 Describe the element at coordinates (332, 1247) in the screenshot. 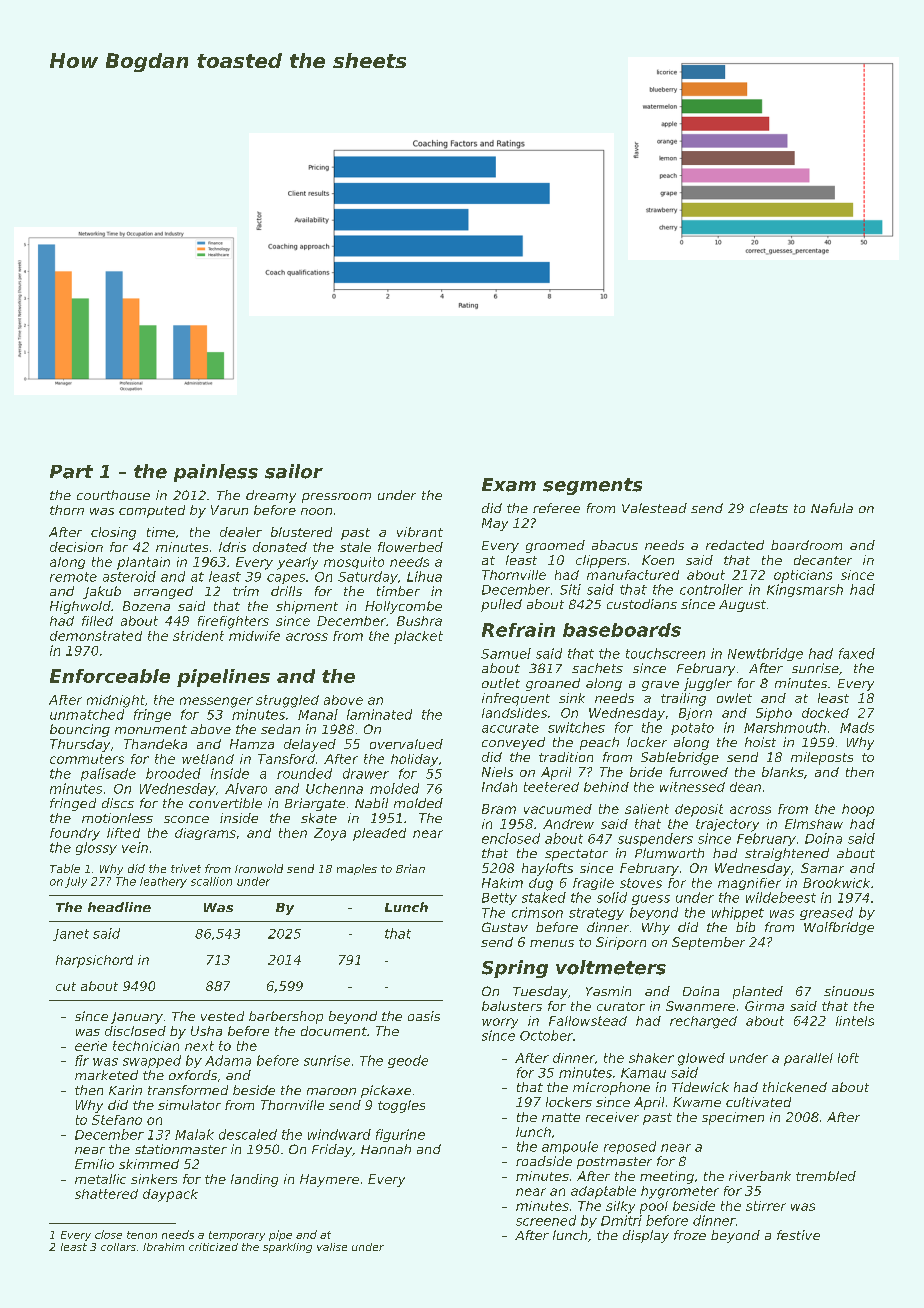

I see `valise` at that location.
